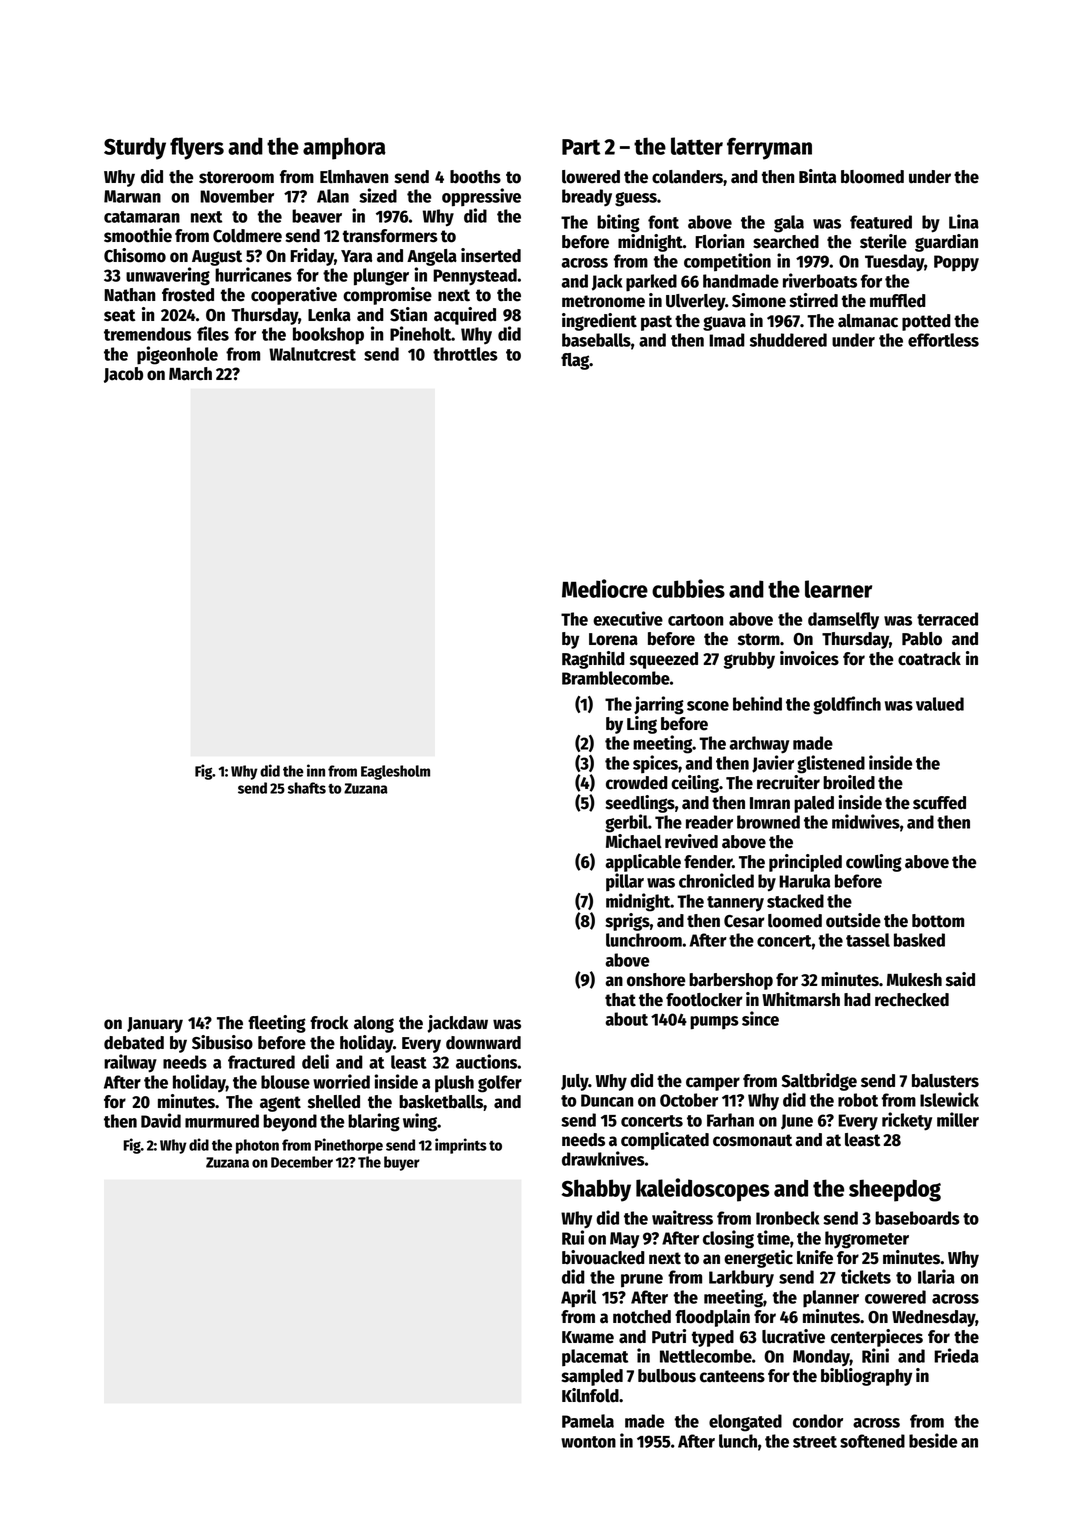  What do you see at coordinates (769, 148) in the image?
I see `ferryman` at bounding box center [769, 148].
